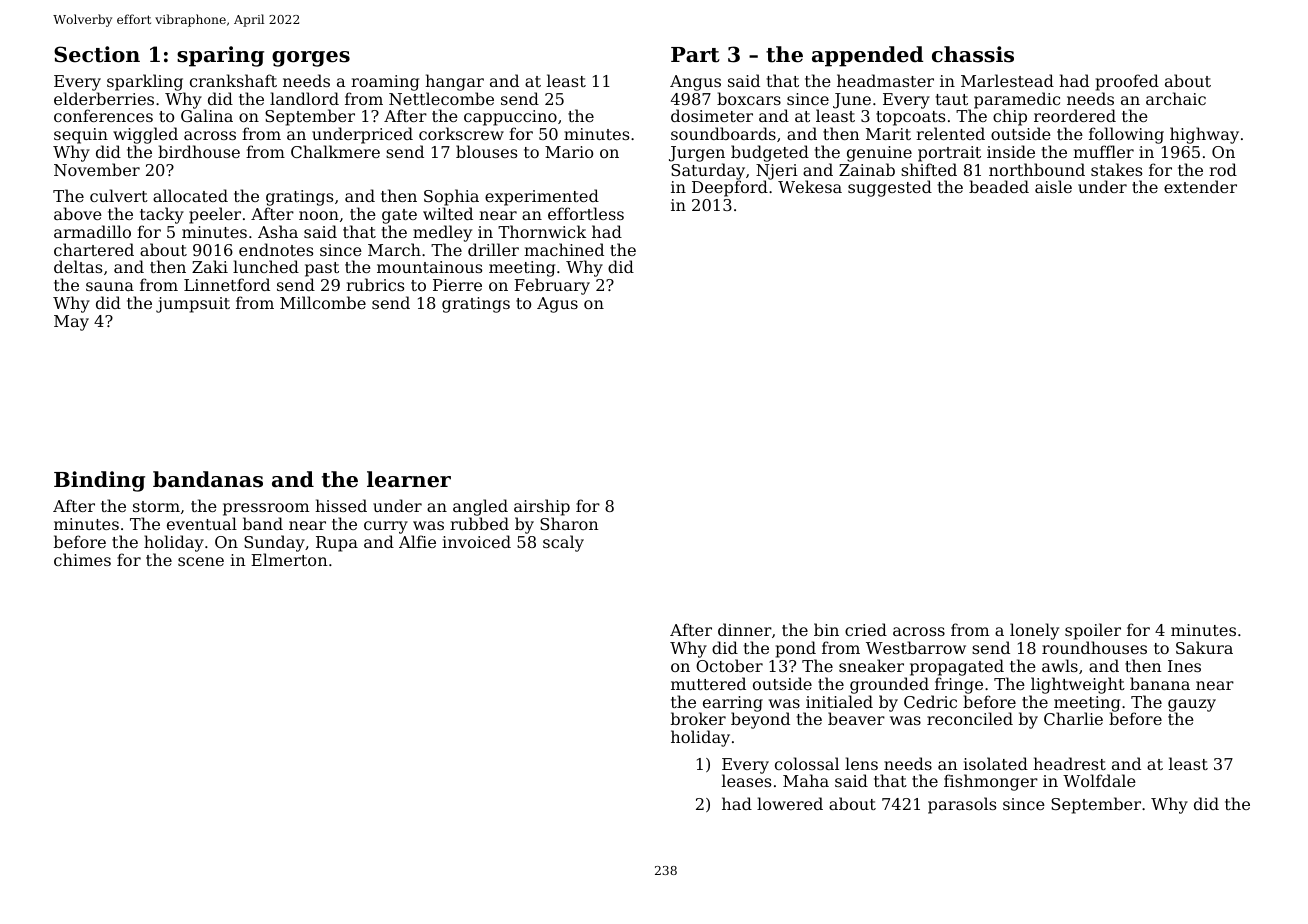 This screenshot has width=1308, height=924. What do you see at coordinates (82, 559) in the screenshot?
I see `chimes` at bounding box center [82, 559].
